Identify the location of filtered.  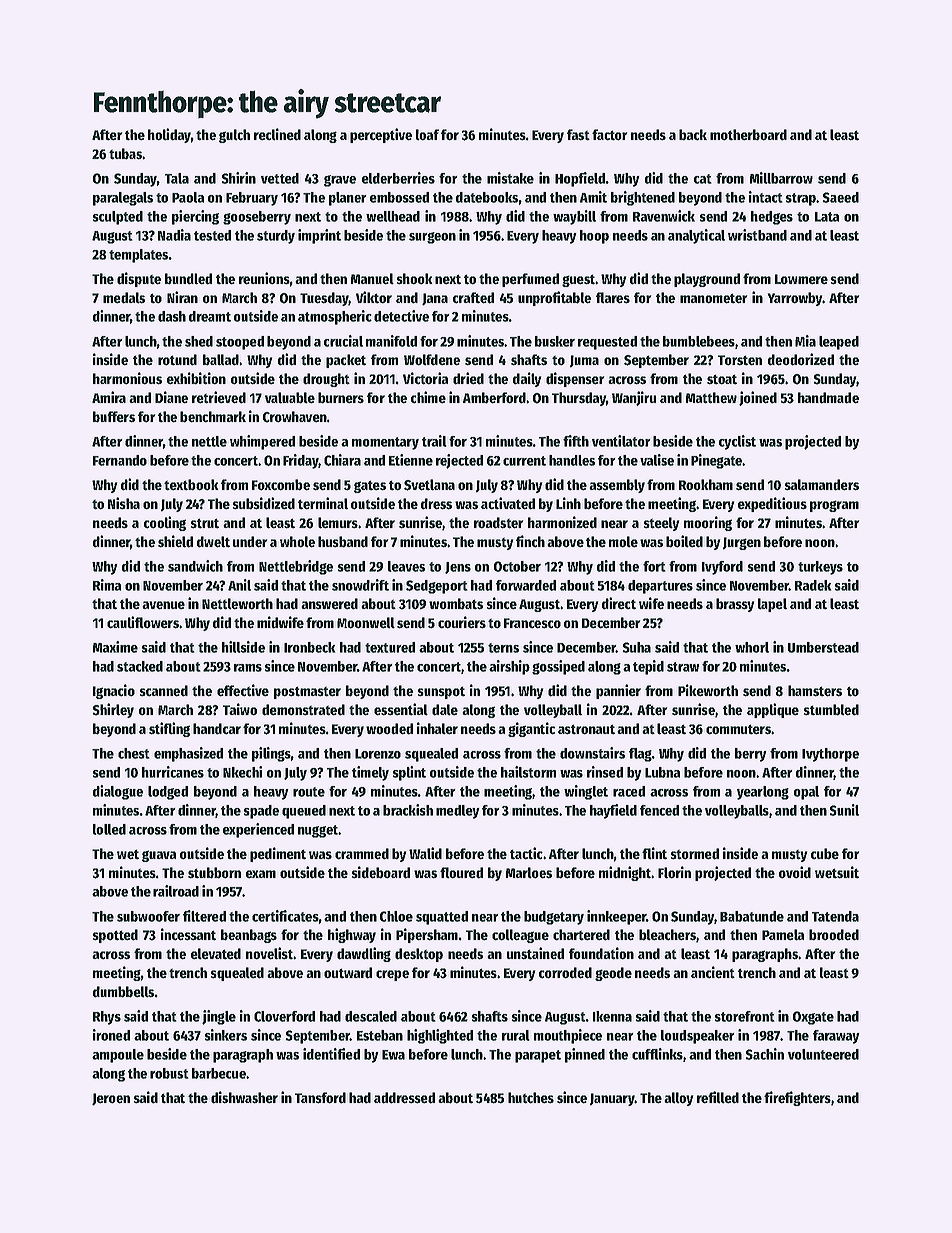
(204, 916).
